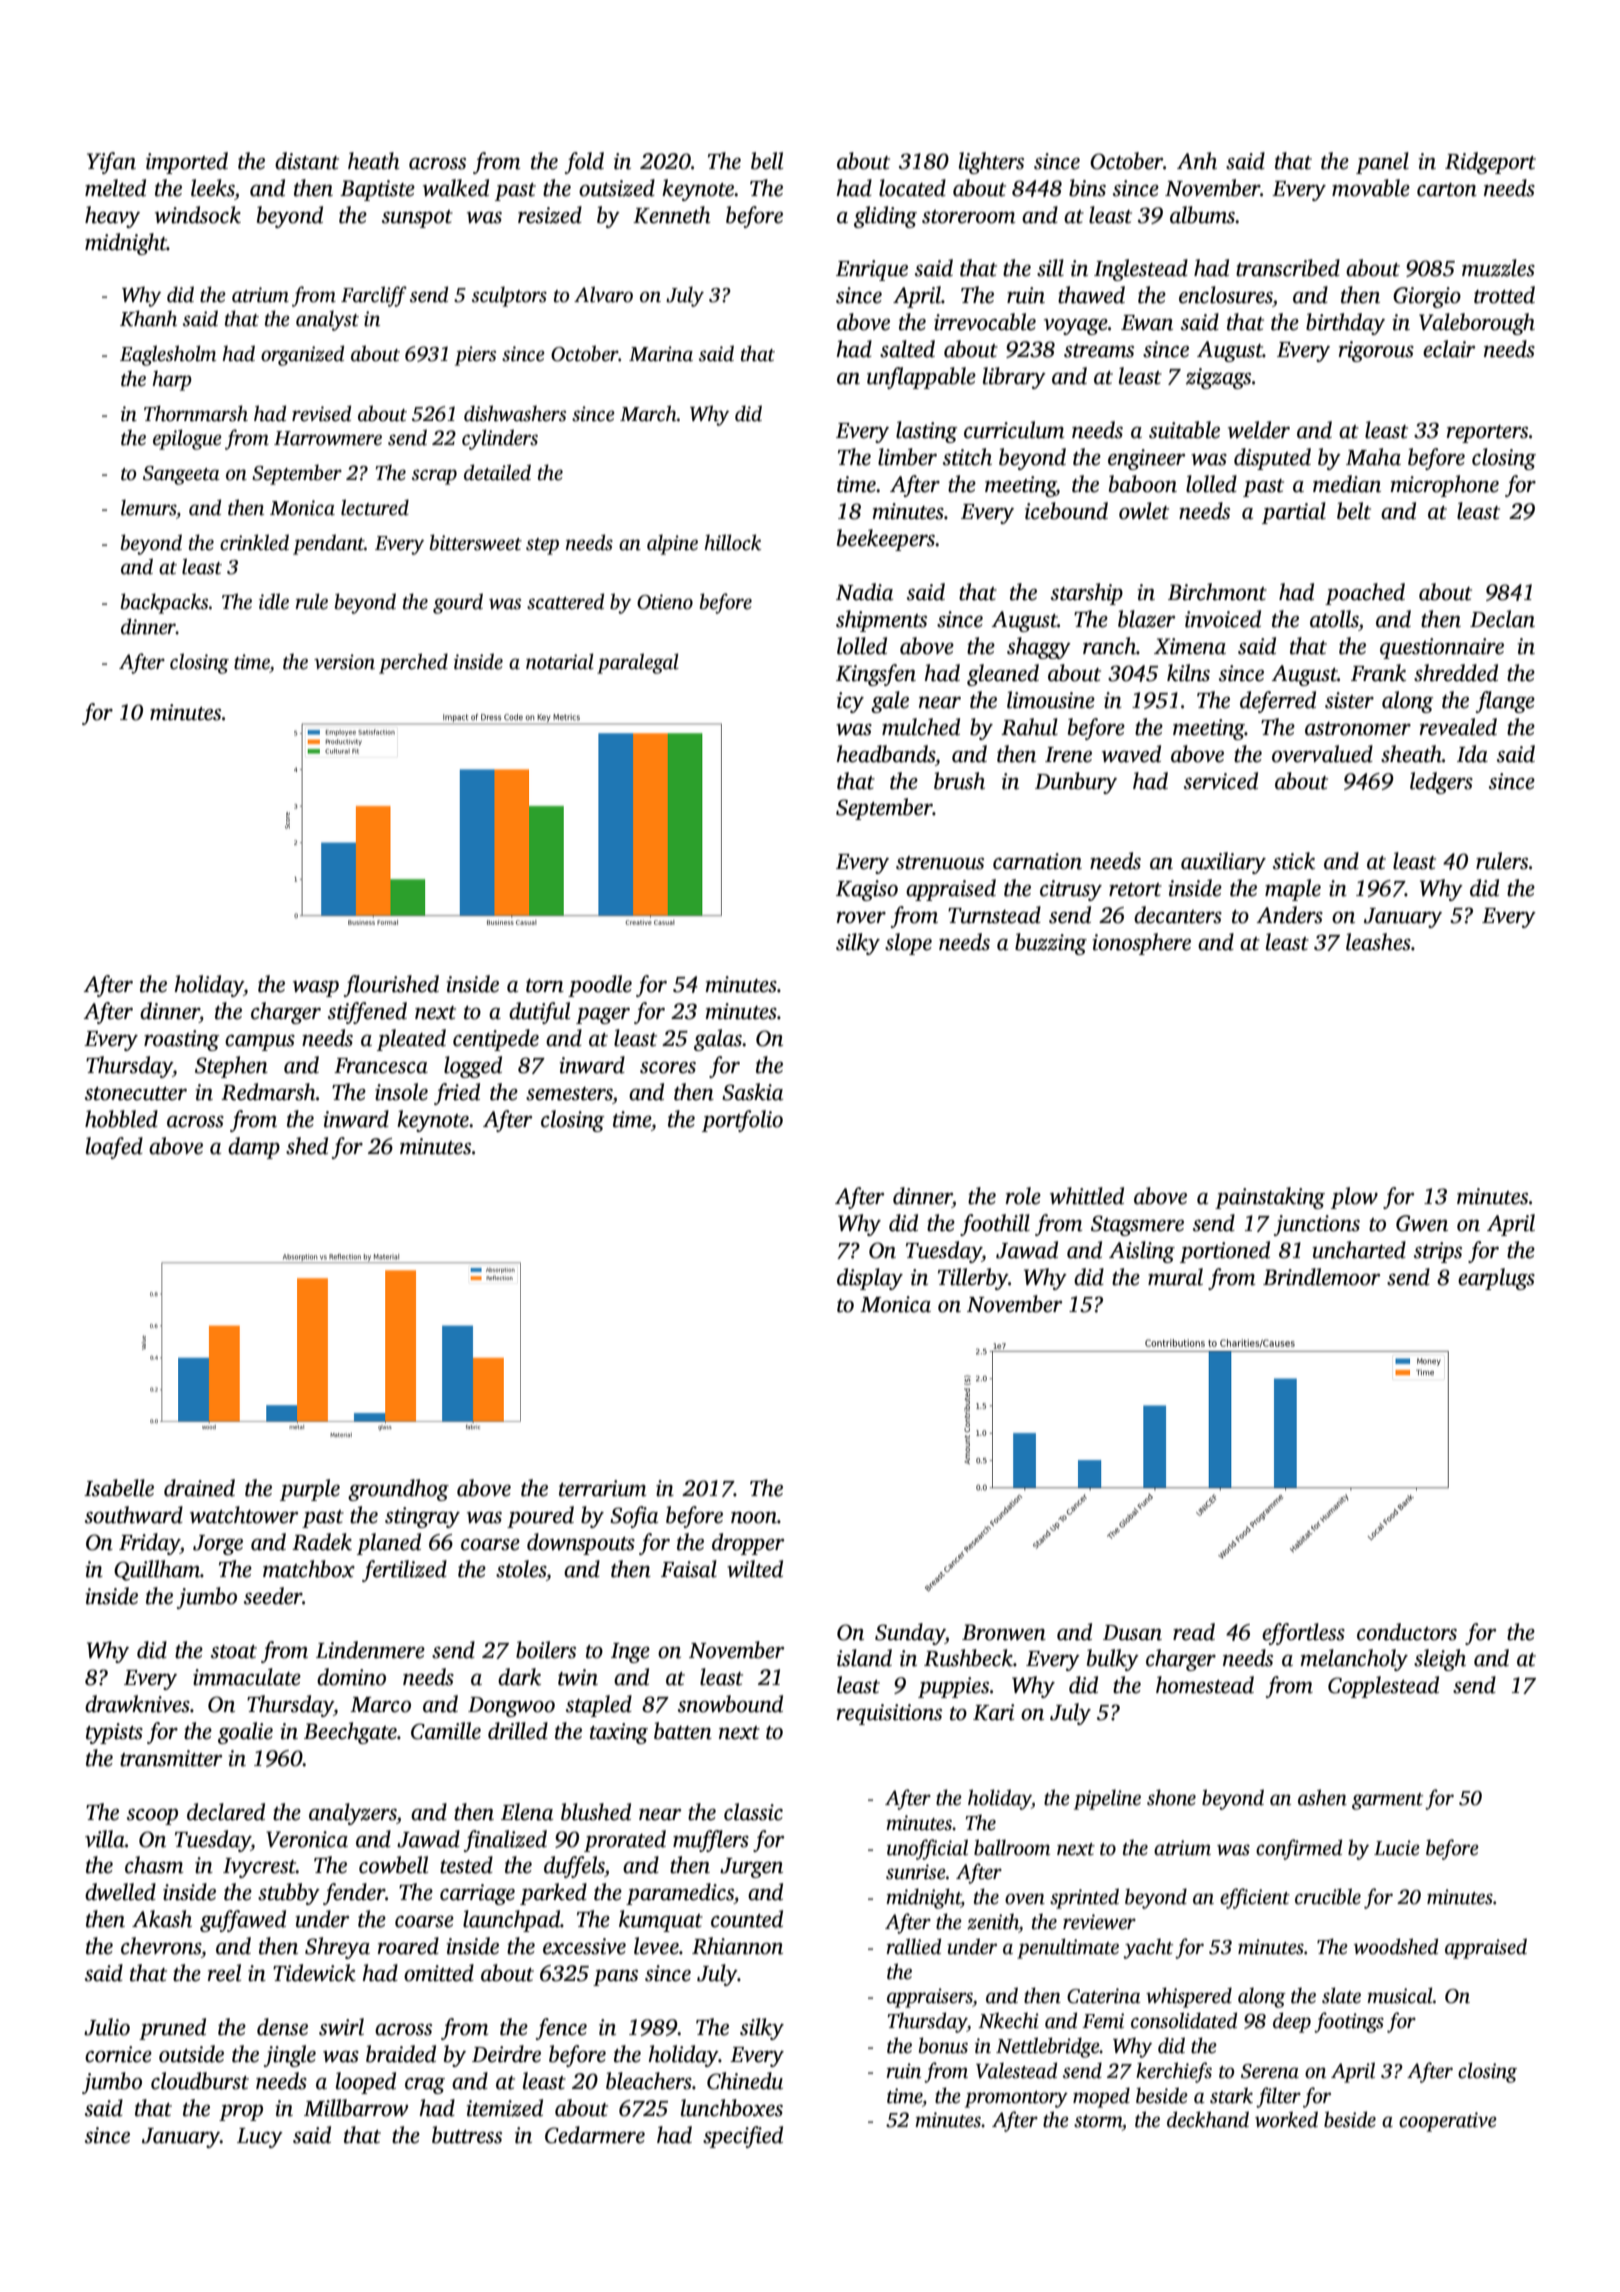  Describe the element at coordinates (198, 215) in the screenshot. I see `windsock` at that location.
